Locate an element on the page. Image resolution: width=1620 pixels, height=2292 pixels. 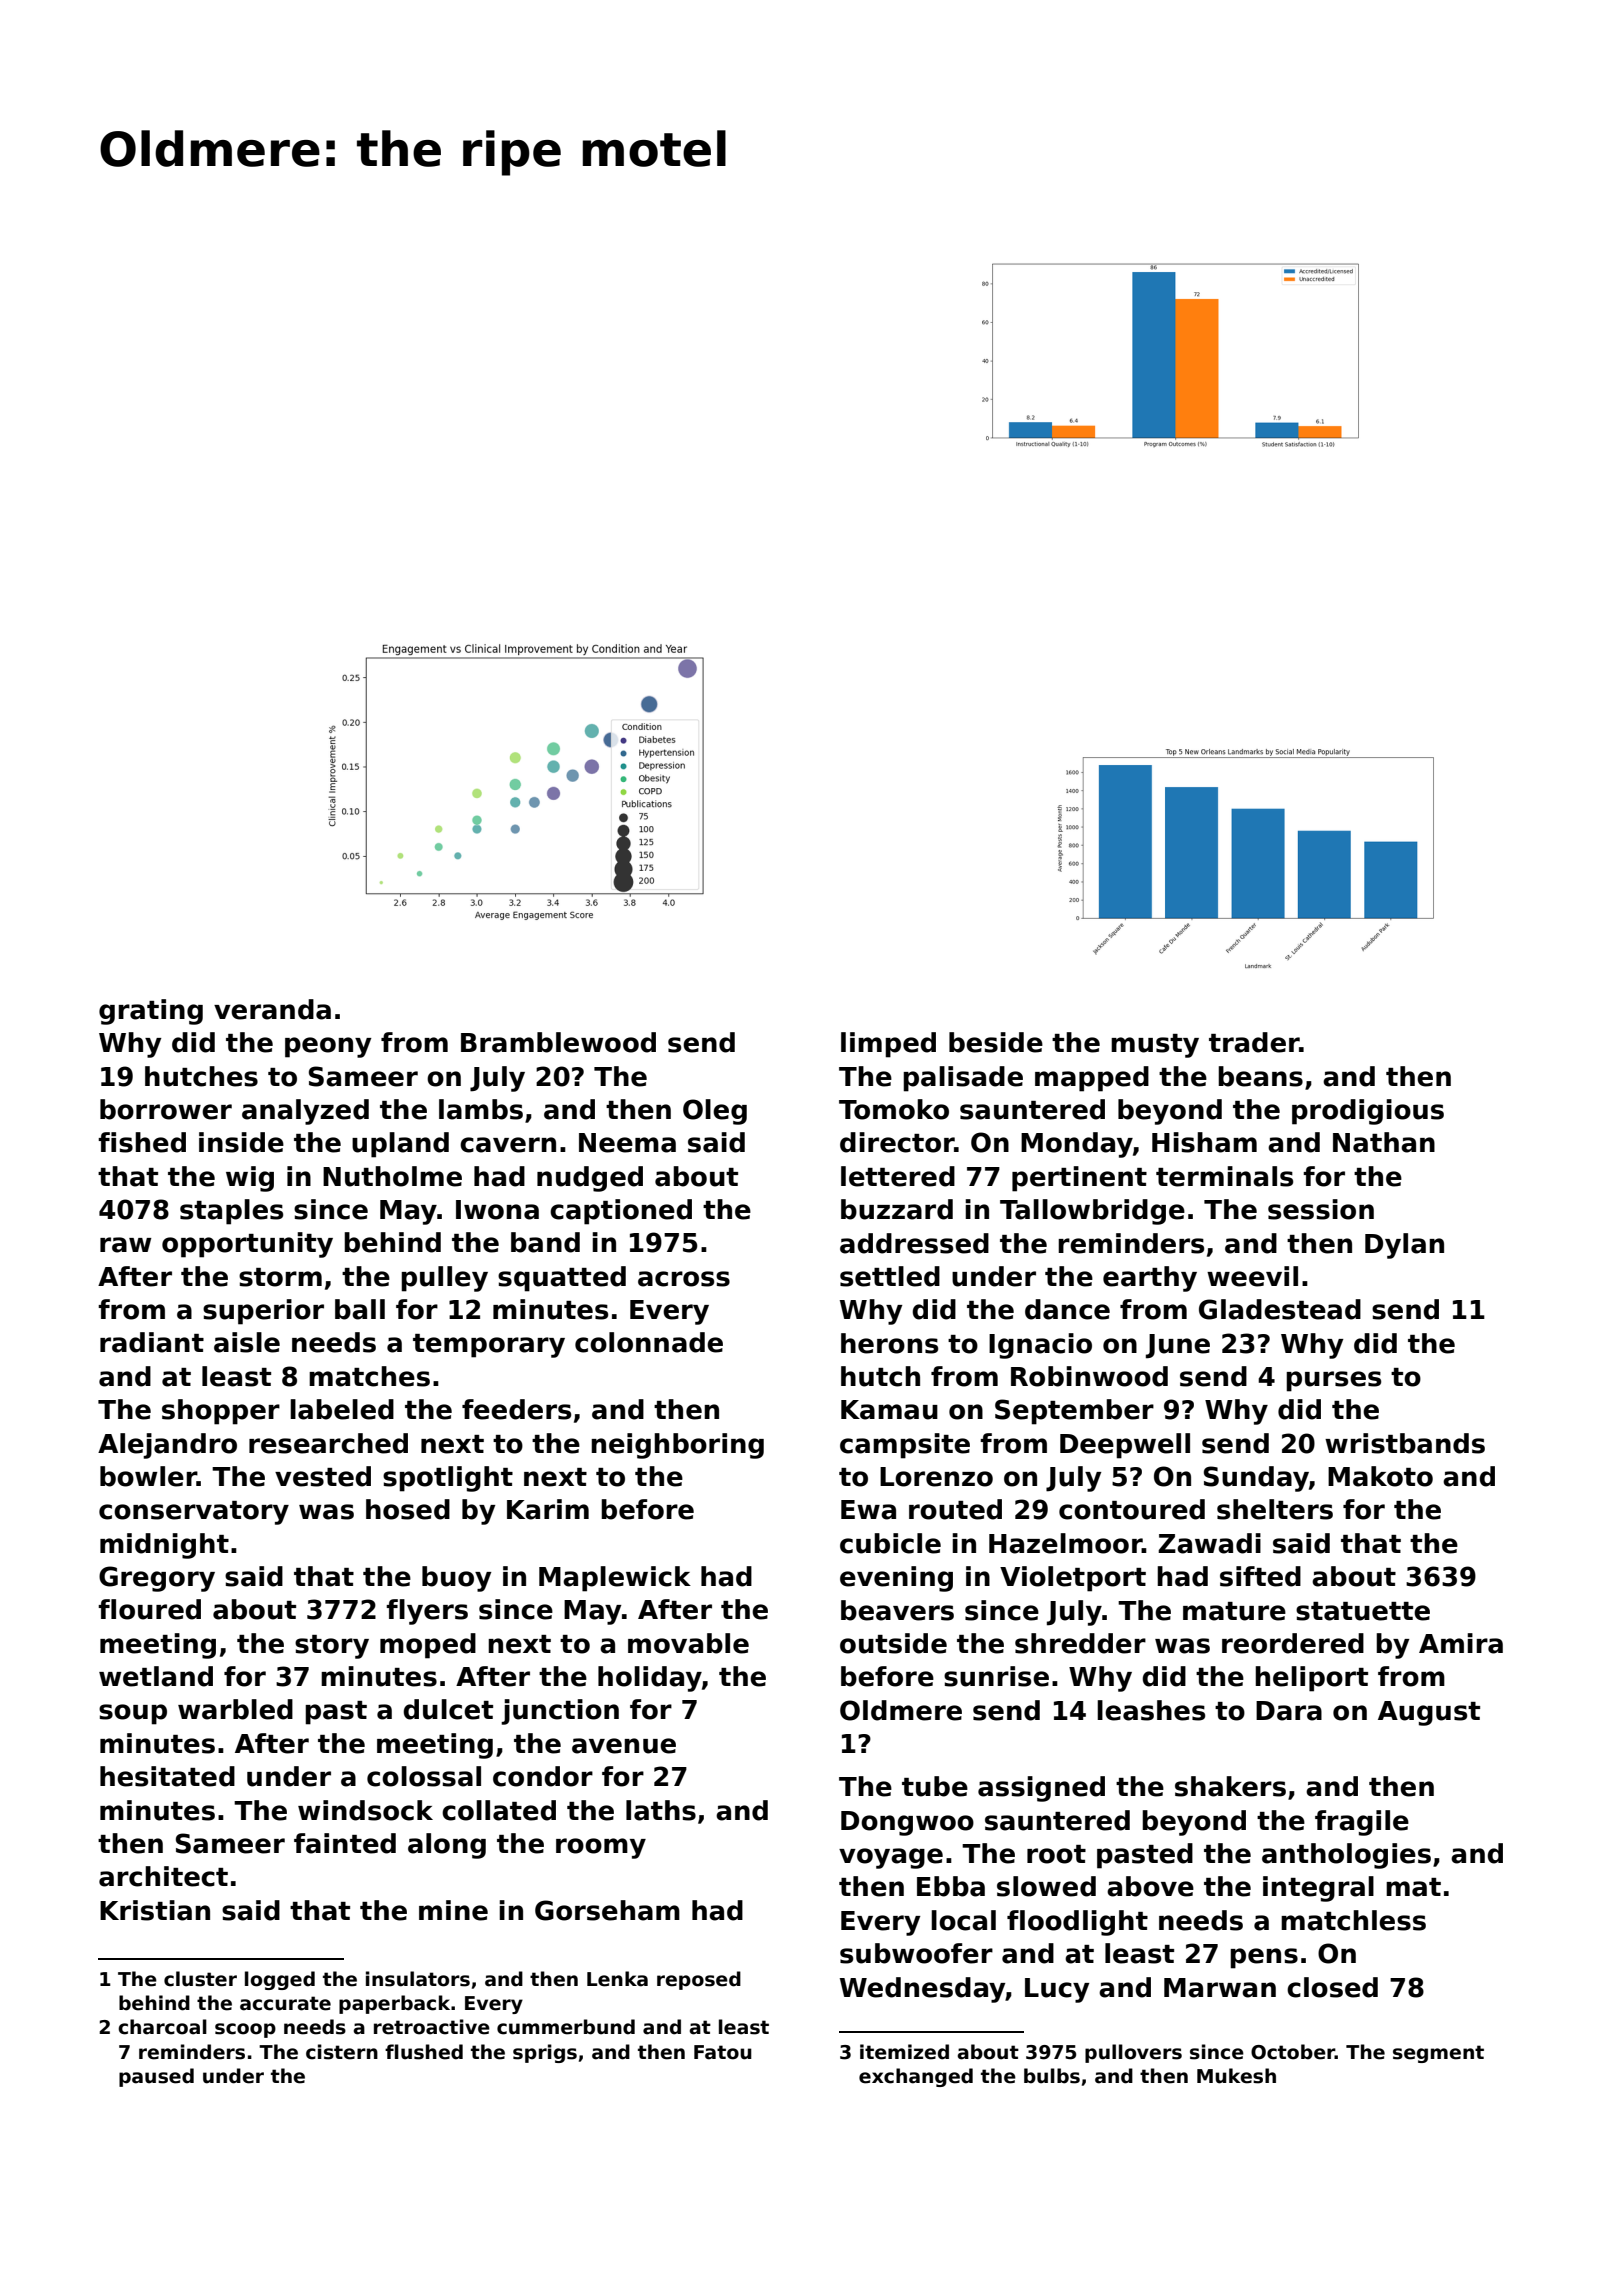
Bramblewood is located at coordinates (558, 1042).
